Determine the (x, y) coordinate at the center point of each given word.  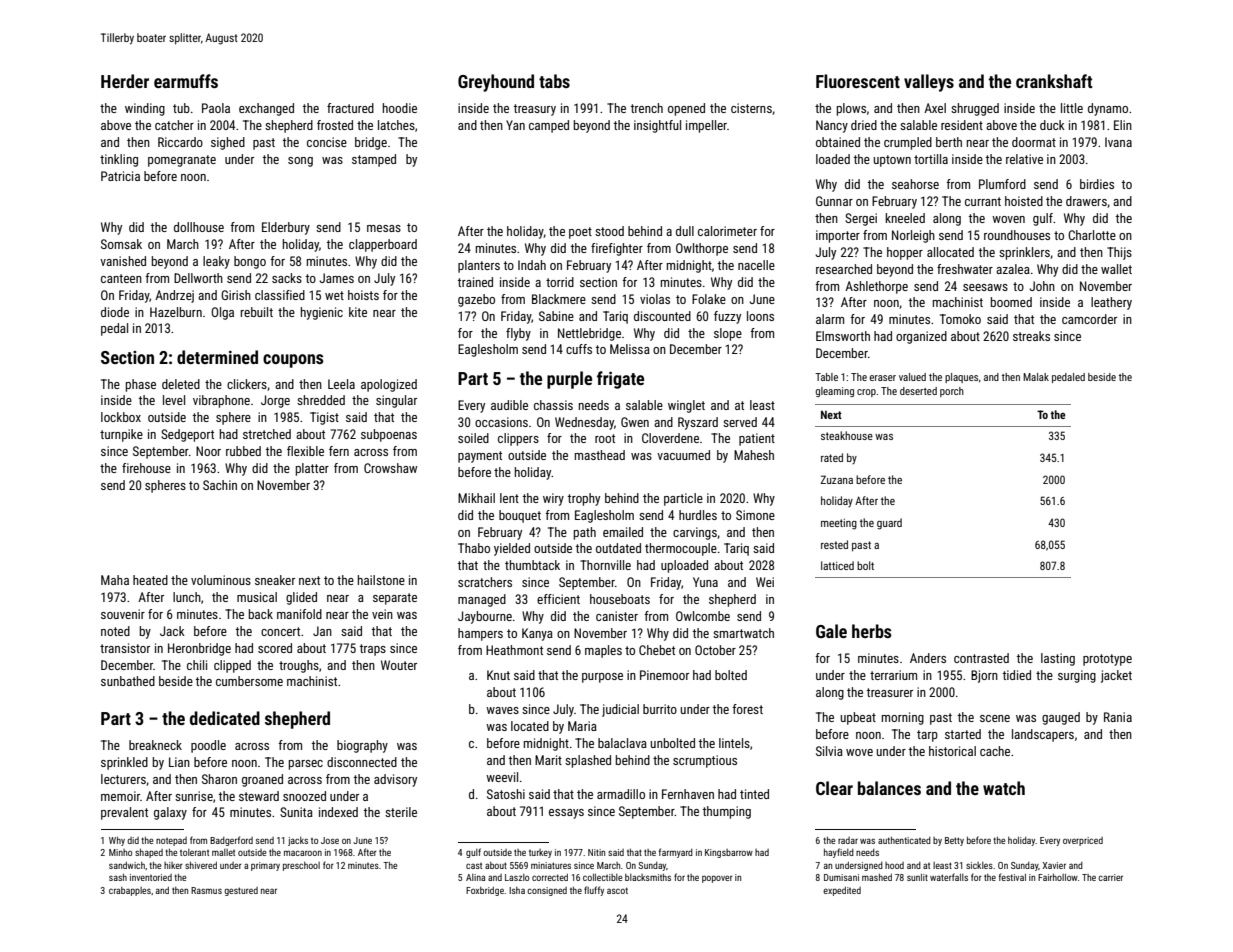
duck (1052, 125)
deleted (181, 384)
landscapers (1043, 735)
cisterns (751, 108)
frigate (620, 380)
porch (952, 392)
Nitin (596, 852)
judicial (620, 710)
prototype (1107, 660)
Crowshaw (390, 468)
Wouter (399, 665)
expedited (842, 891)
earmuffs (186, 81)
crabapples (130, 891)
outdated (618, 548)
